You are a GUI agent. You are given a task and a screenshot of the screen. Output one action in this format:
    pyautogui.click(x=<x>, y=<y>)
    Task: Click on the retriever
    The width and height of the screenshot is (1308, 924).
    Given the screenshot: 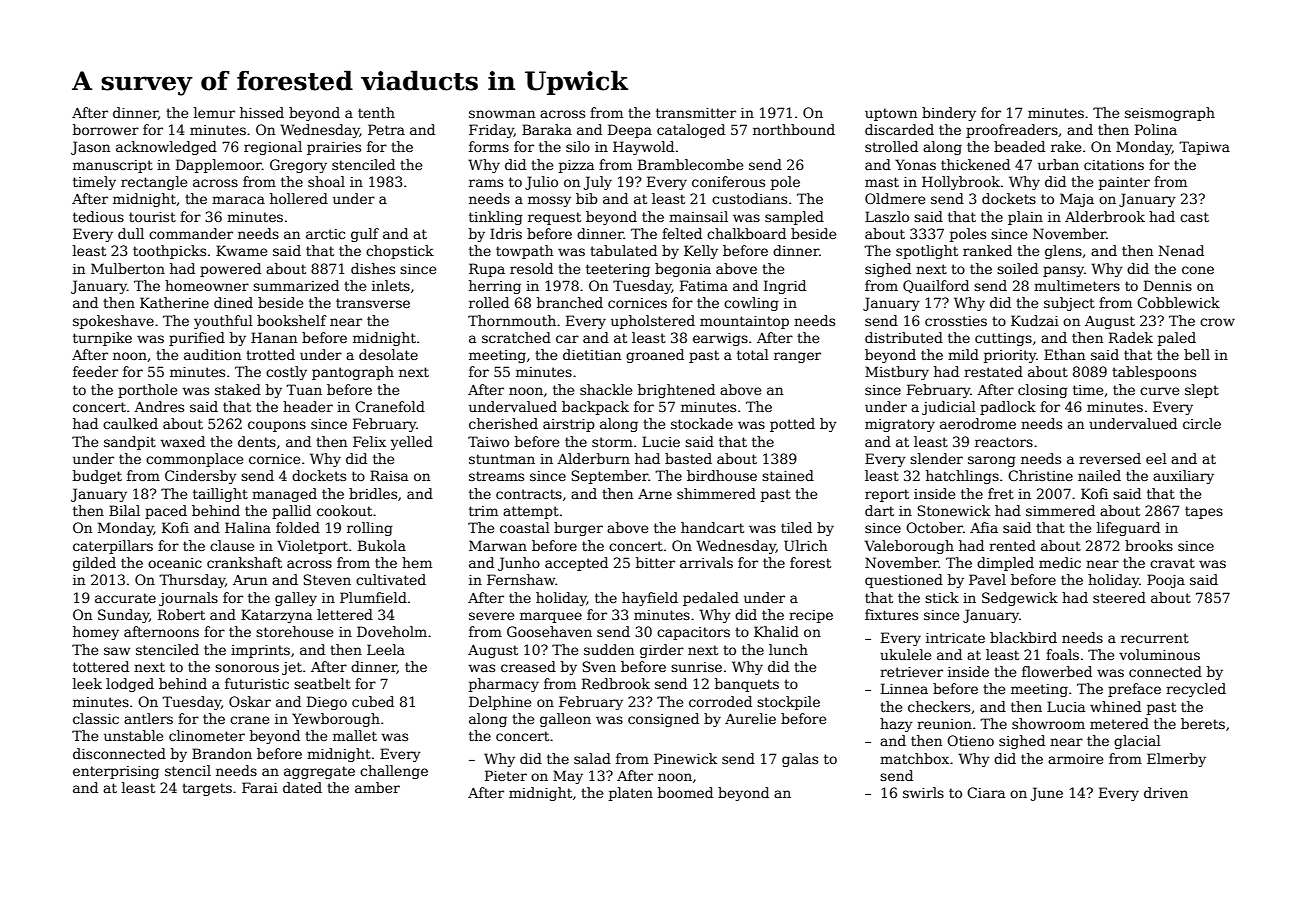 What is the action you would take?
    pyautogui.click(x=911, y=672)
